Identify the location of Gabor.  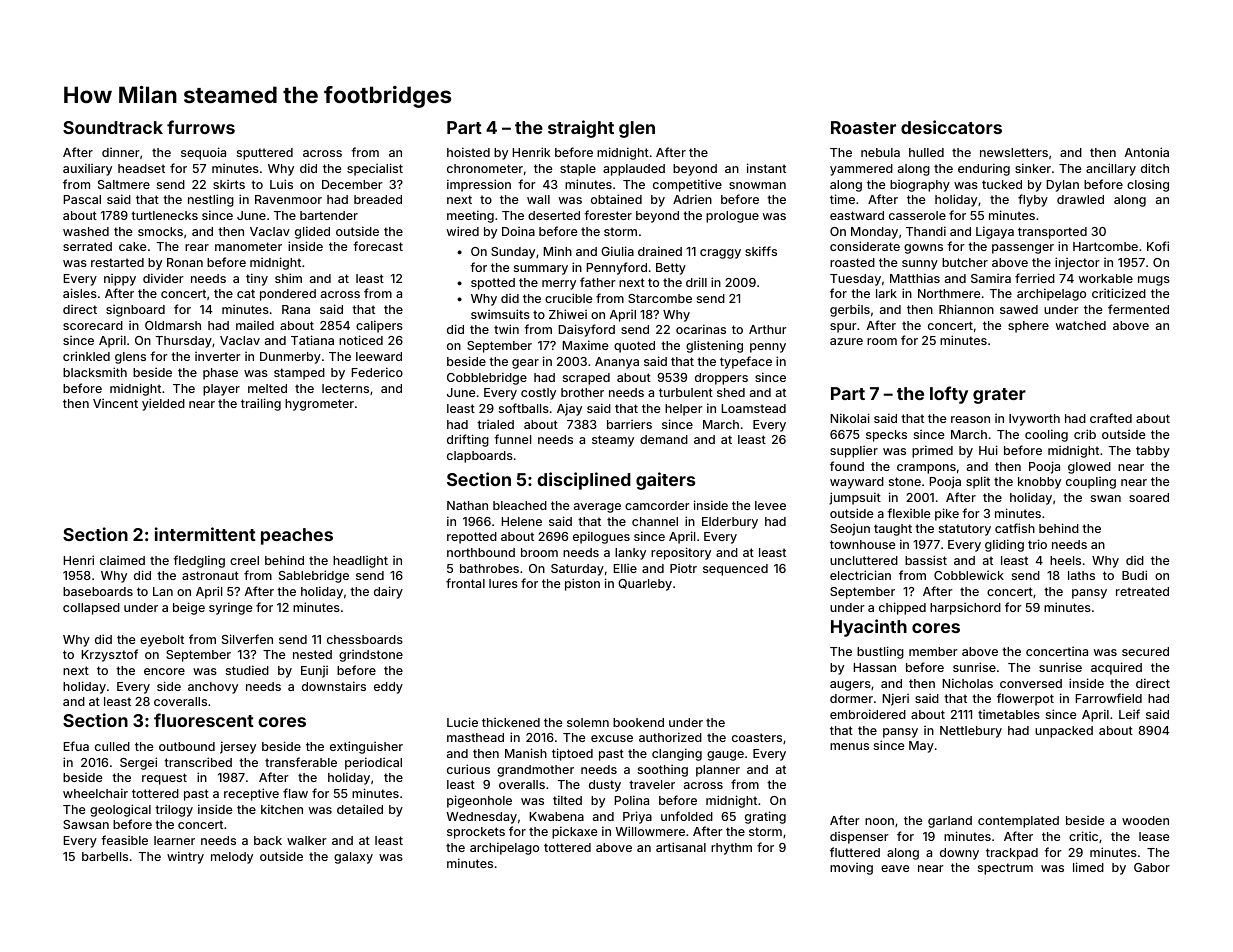
(1152, 867).
